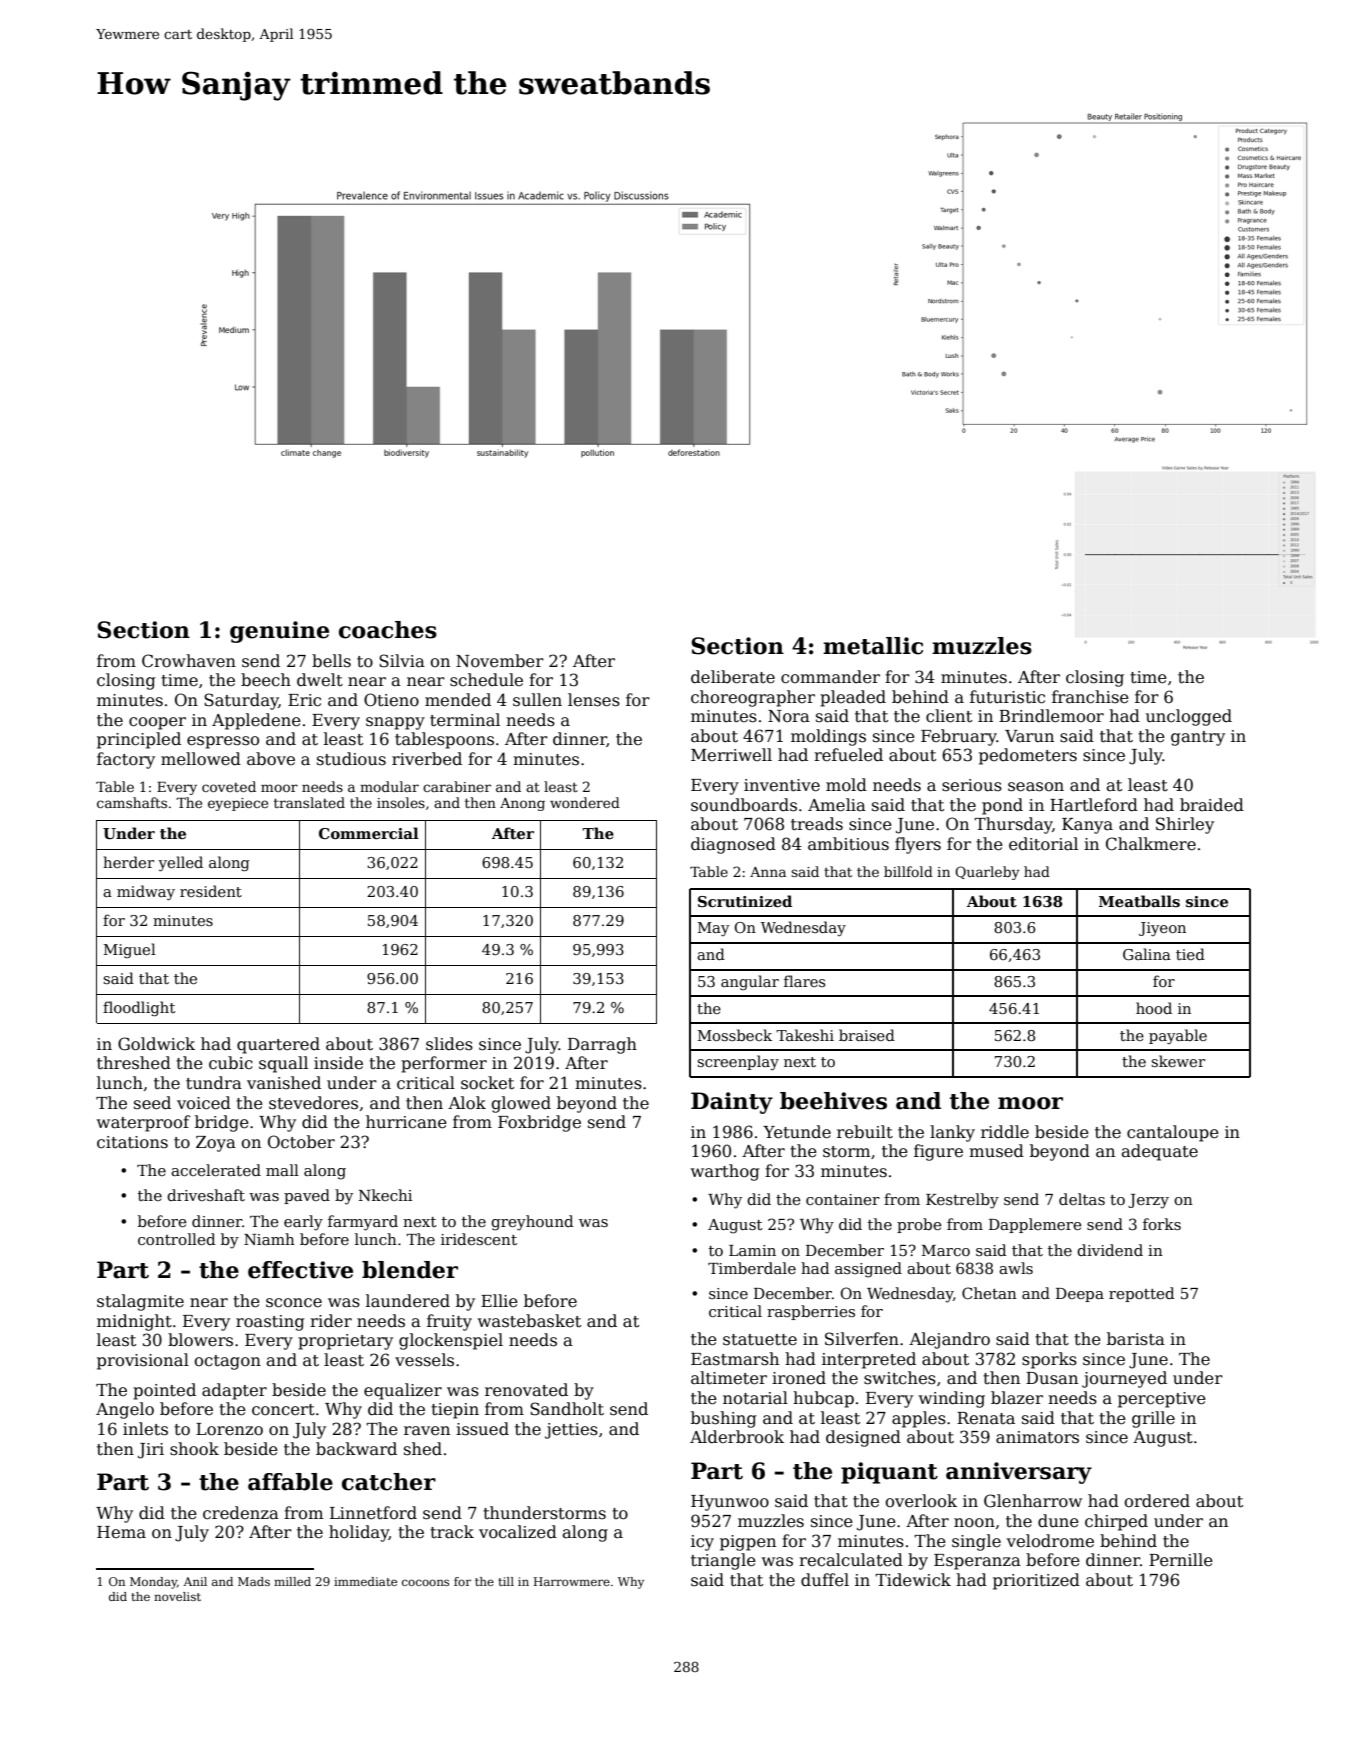 This page has width=1347, height=1743. What do you see at coordinates (526, 1390) in the page?
I see `renovated` at bounding box center [526, 1390].
